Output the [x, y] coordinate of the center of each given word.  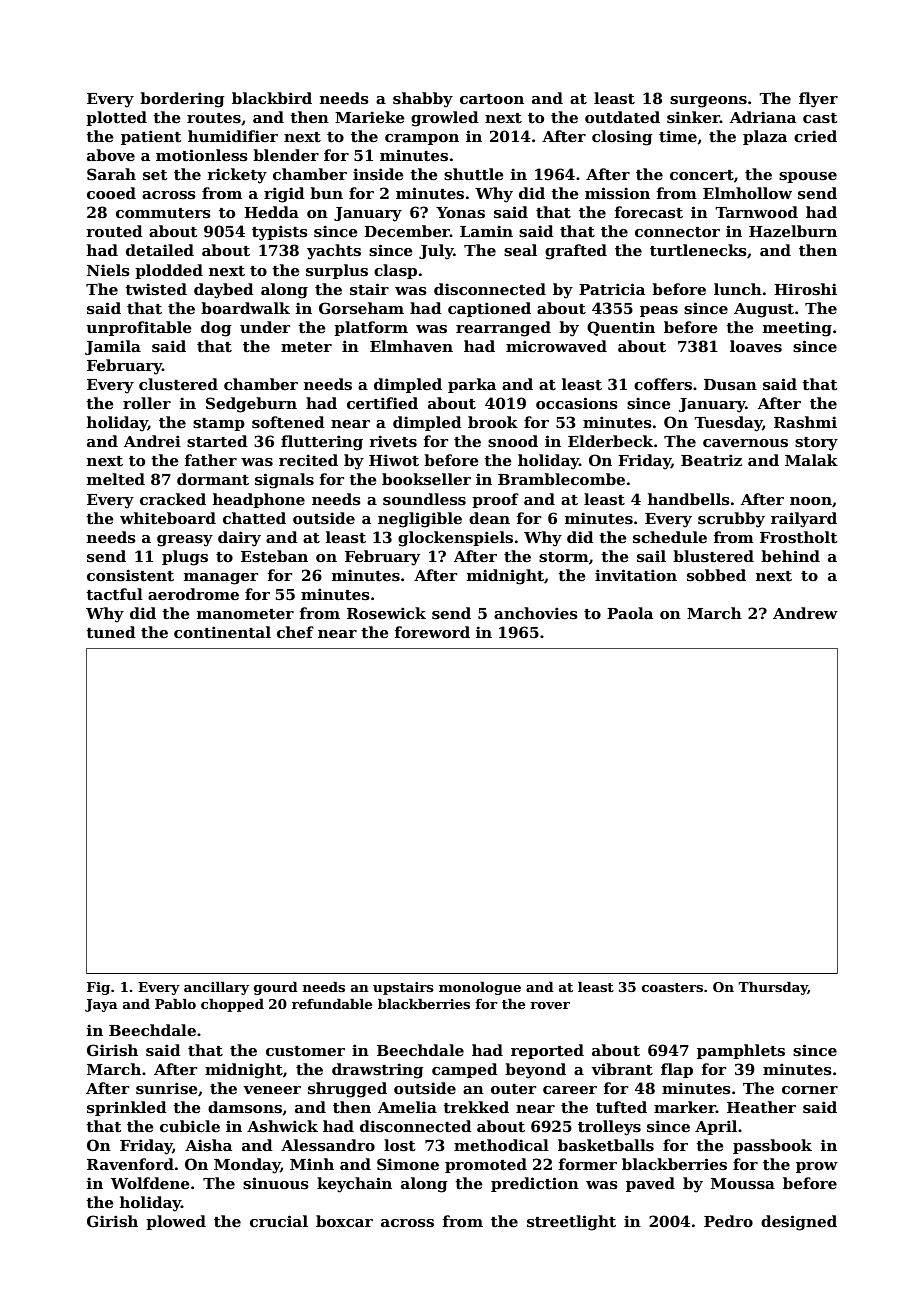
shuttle [474, 174]
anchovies [536, 613]
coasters [672, 987]
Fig [98, 988]
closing [622, 138]
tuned [111, 632]
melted [116, 479]
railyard [804, 520]
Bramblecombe [561, 479]
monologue [480, 988]
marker [685, 1107]
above [111, 155]
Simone [408, 1164]
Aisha [208, 1145]
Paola [630, 613]
